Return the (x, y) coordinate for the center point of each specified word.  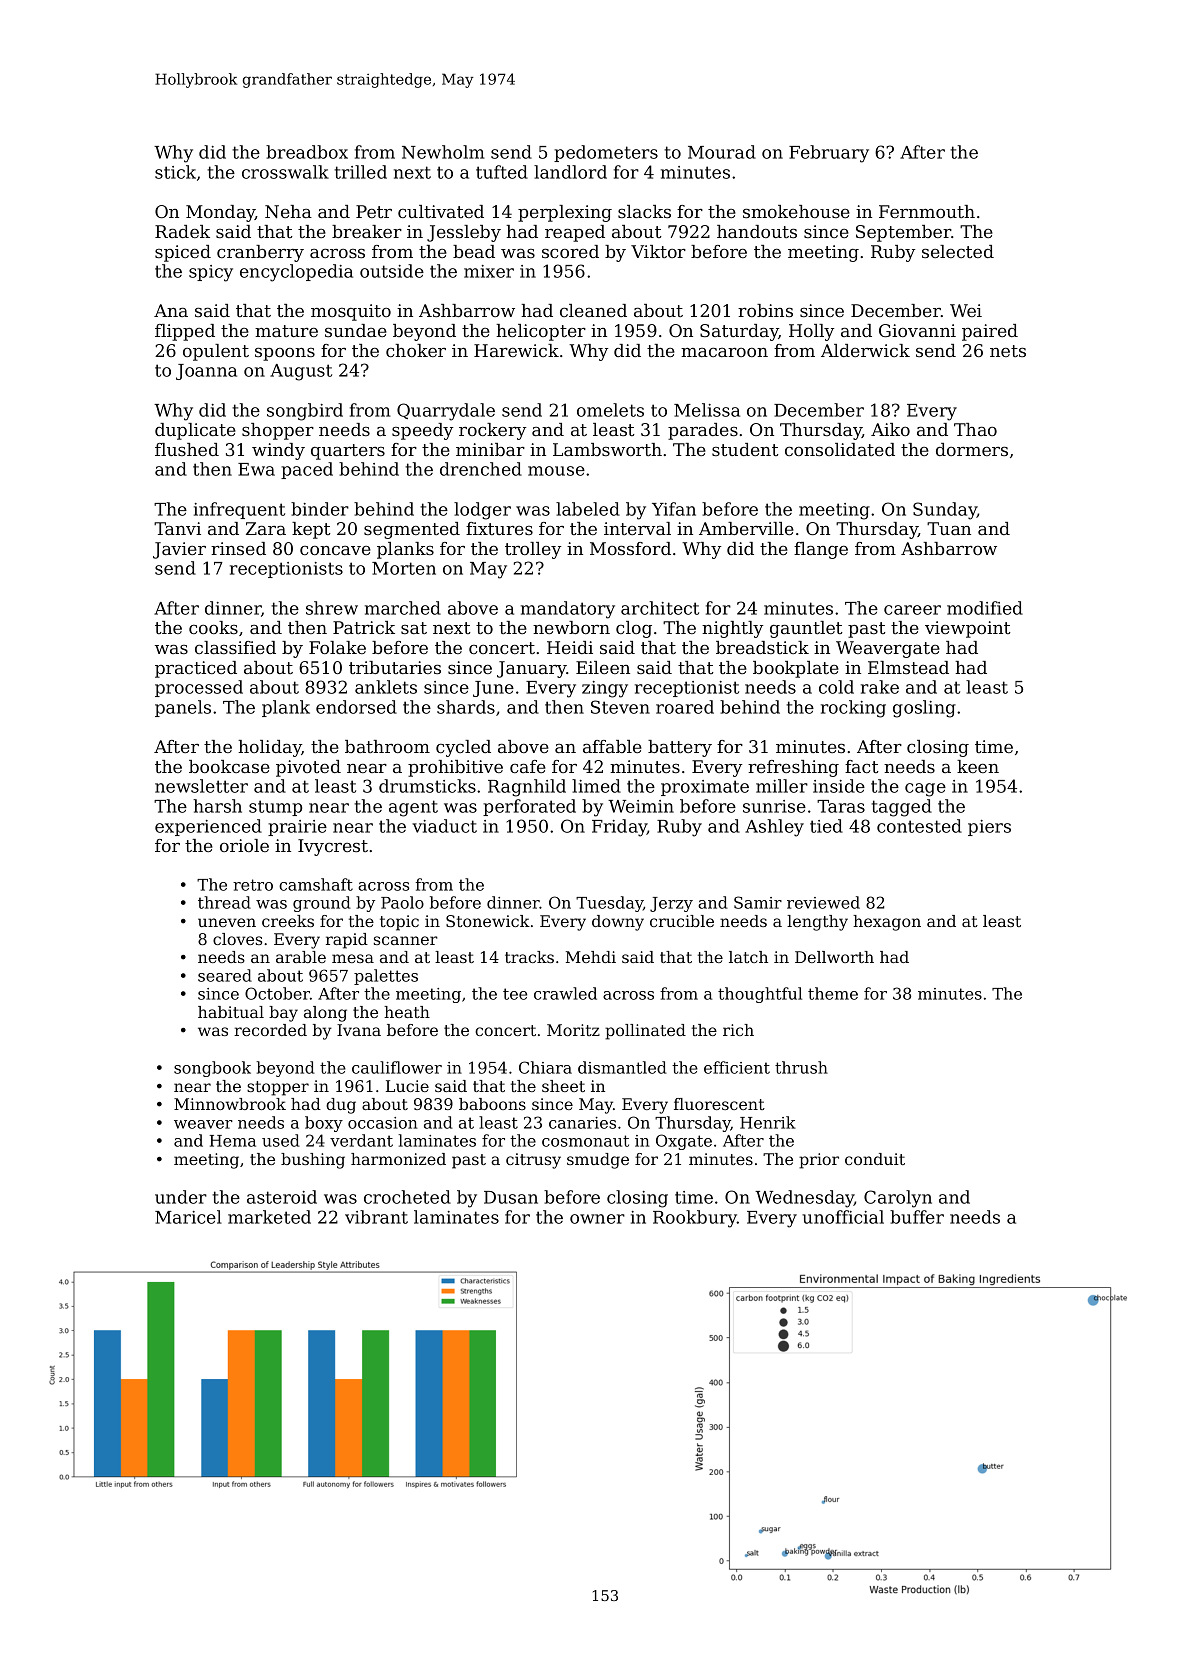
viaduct (444, 826)
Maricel (188, 1217)
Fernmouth (927, 211)
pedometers (606, 153)
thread (224, 902)
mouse (556, 471)
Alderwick (865, 350)
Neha (288, 211)
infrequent (239, 510)
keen (978, 766)
